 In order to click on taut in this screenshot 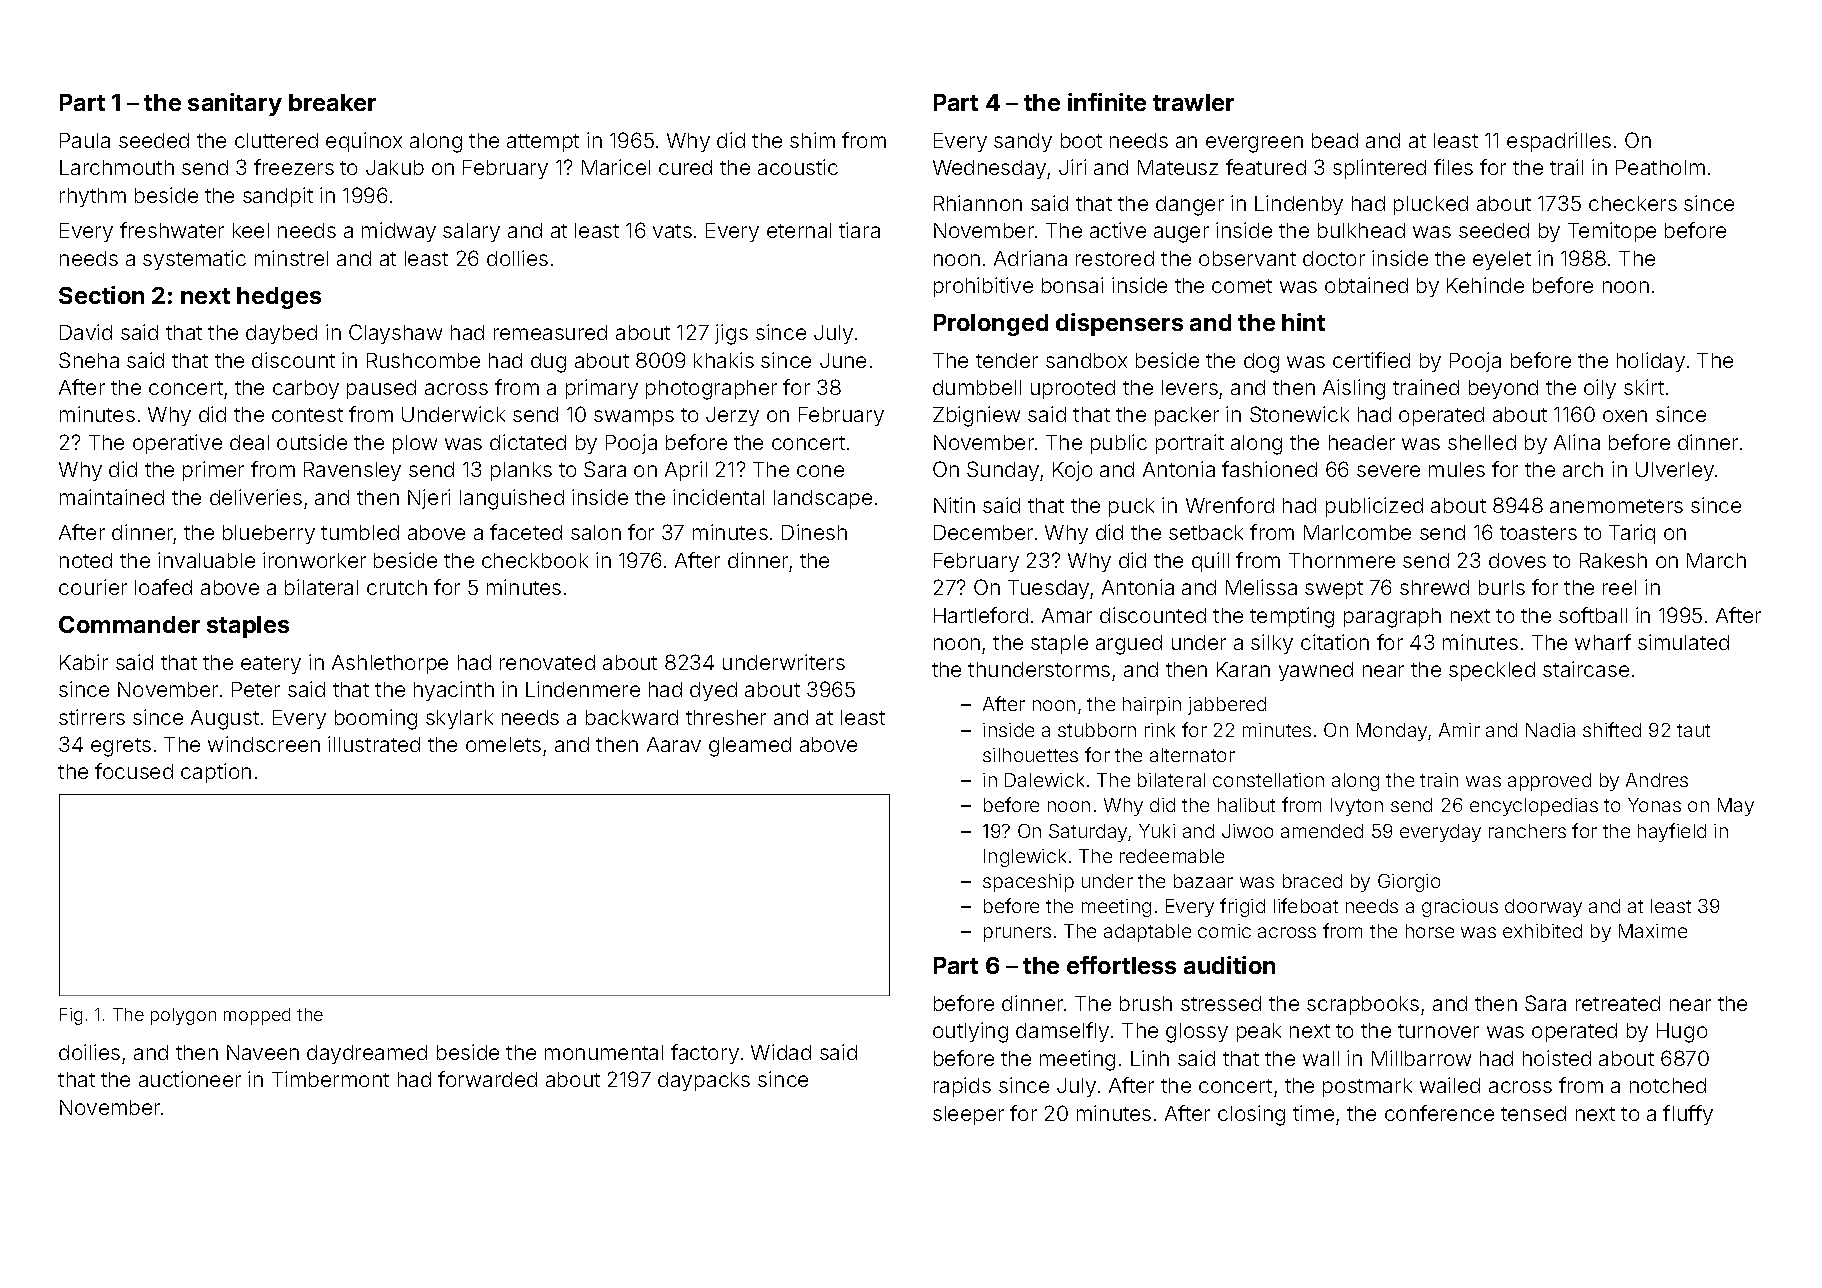, I will do `click(1693, 730)`.
